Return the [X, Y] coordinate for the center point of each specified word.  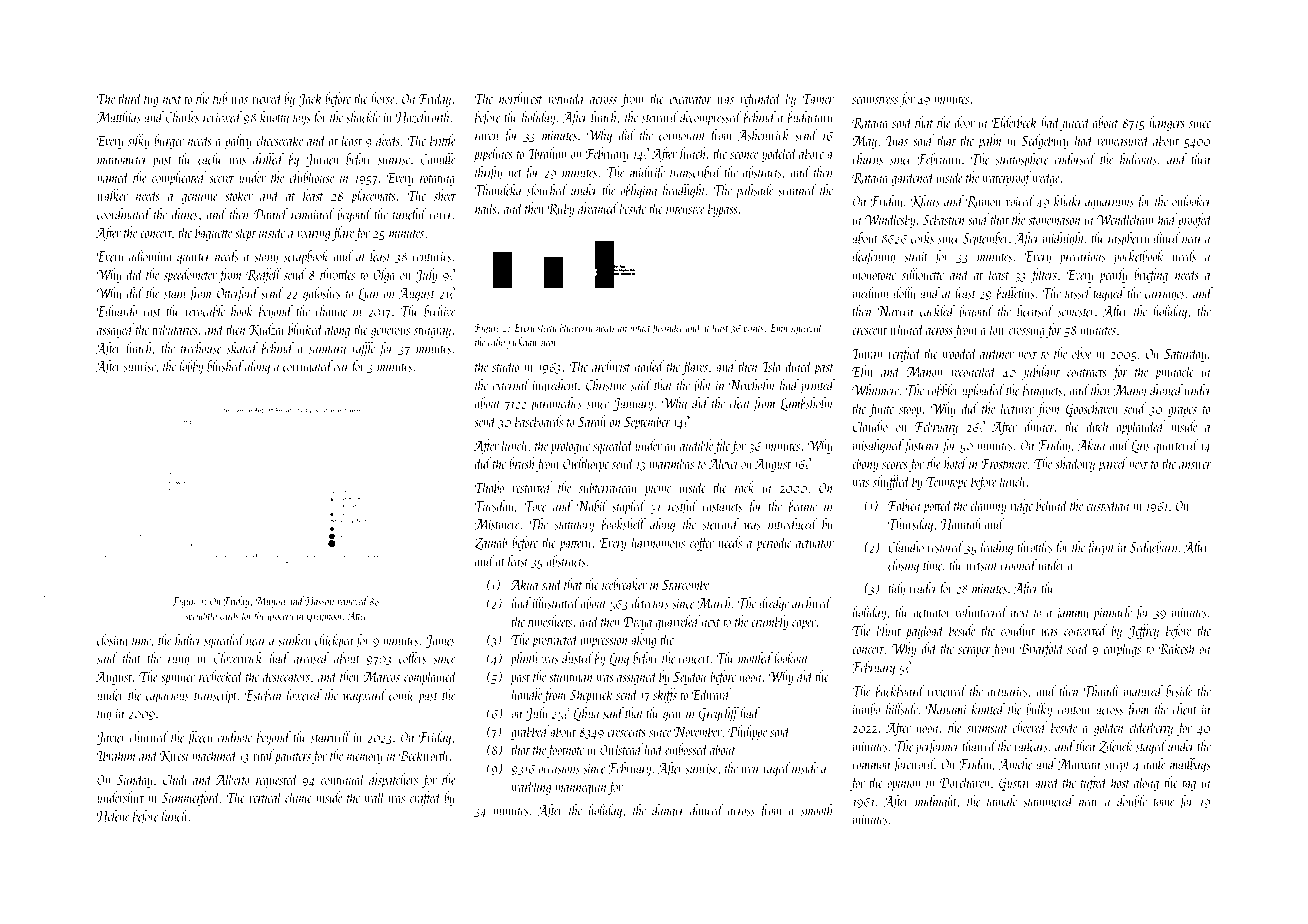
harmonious [658, 542]
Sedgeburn [1154, 548]
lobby [191, 367]
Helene [113, 816]
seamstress [875, 100]
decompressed [711, 118]
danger [668, 811]
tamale [1002, 801]
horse [383, 98]
